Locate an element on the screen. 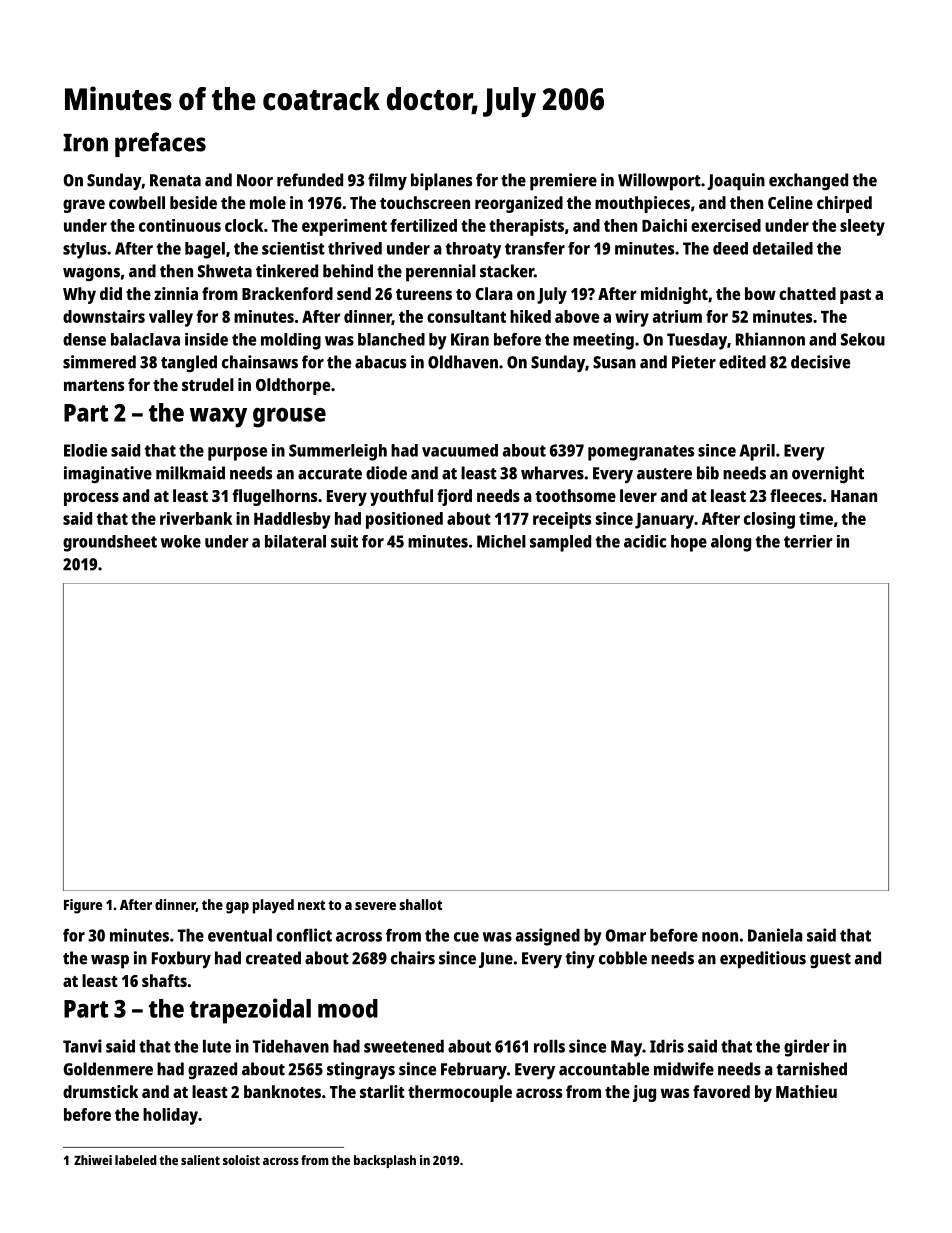 This screenshot has width=952, height=1233. favored is located at coordinates (721, 1091).
